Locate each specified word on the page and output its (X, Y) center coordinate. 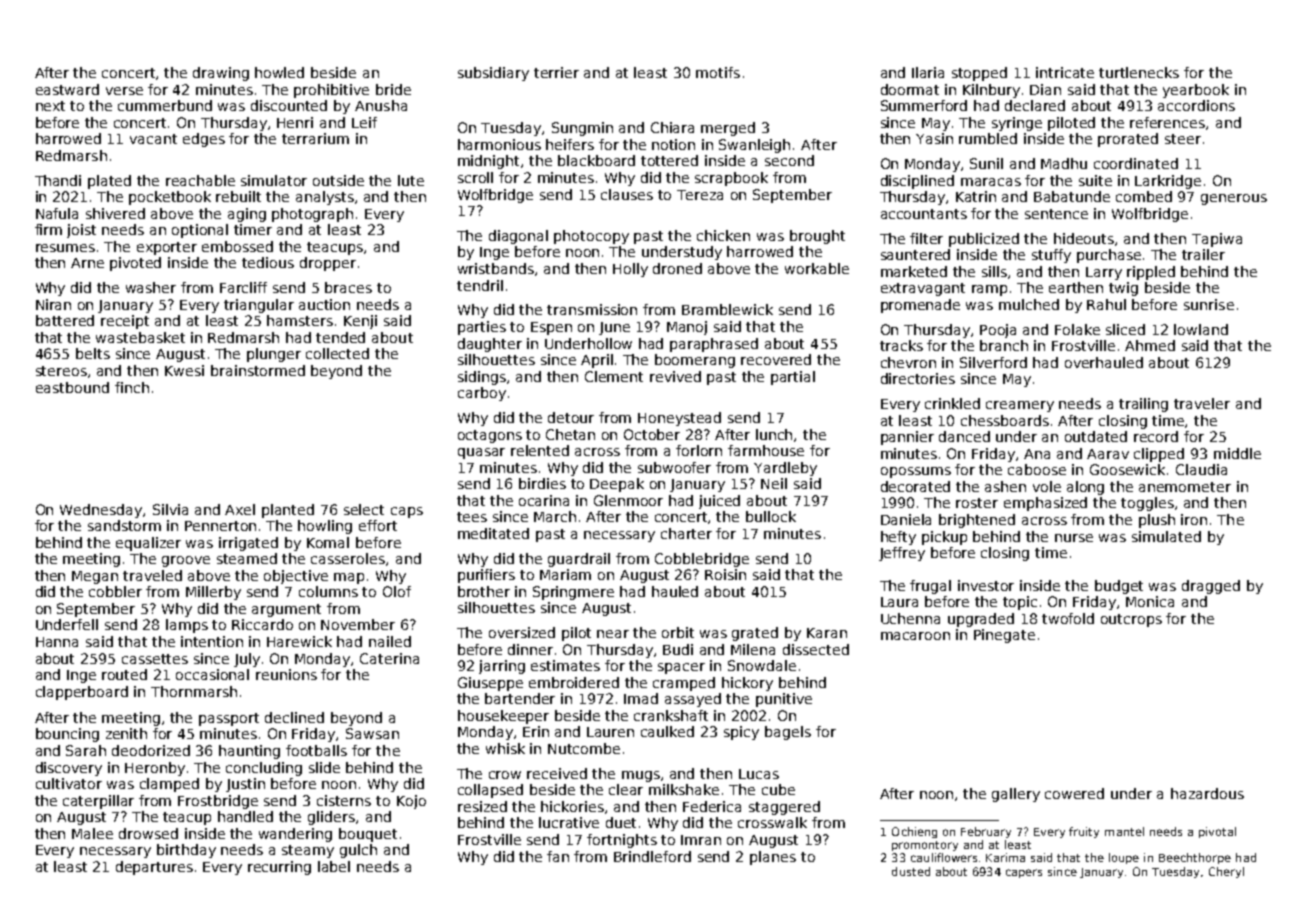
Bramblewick (727, 309)
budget (1119, 587)
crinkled (952, 403)
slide (324, 767)
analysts (325, 198)
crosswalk (772, 822)
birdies (542, 483)
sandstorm (124, 525)
